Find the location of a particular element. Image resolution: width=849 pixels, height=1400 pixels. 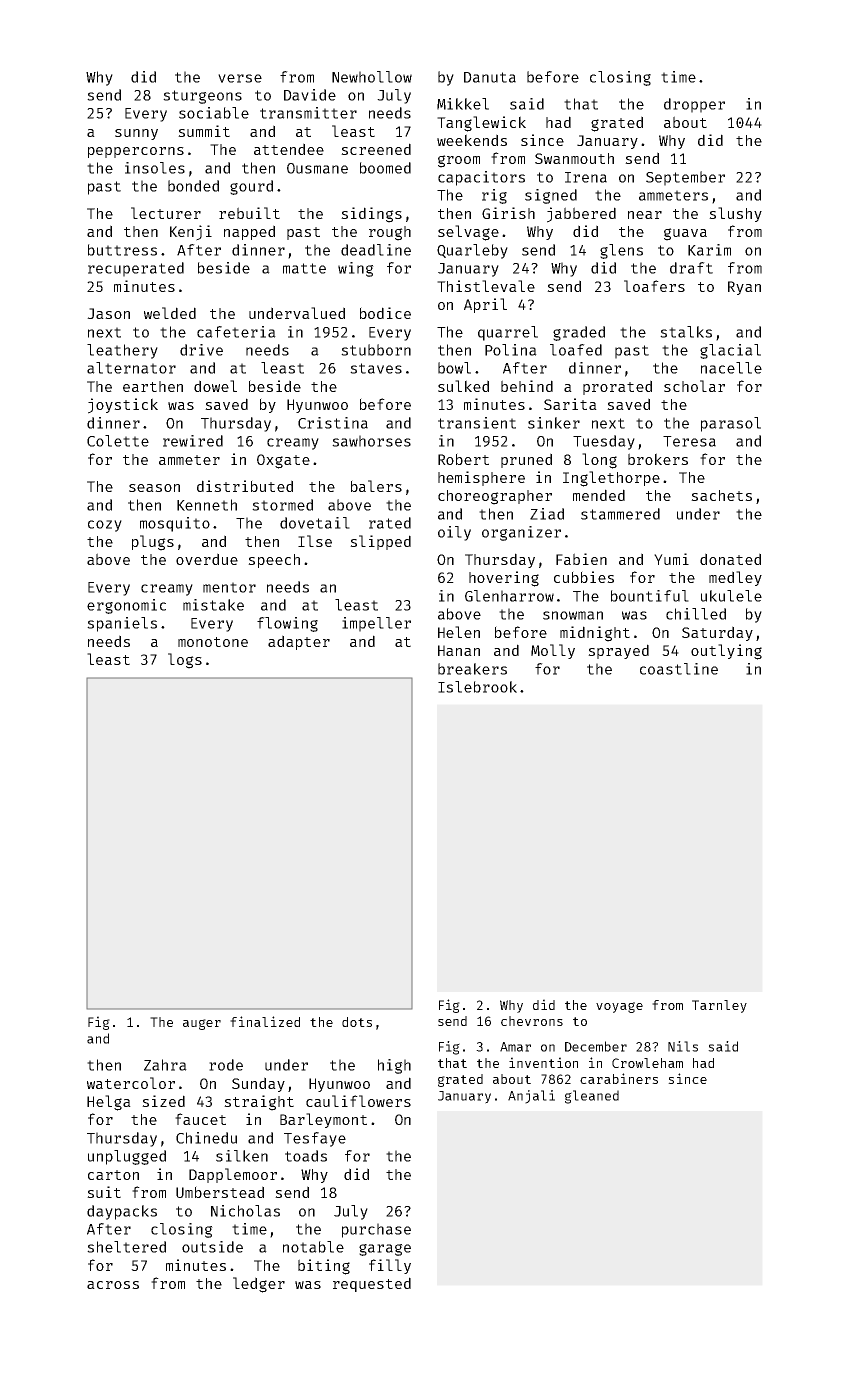

filly is located at coordinates (390, 1266).
